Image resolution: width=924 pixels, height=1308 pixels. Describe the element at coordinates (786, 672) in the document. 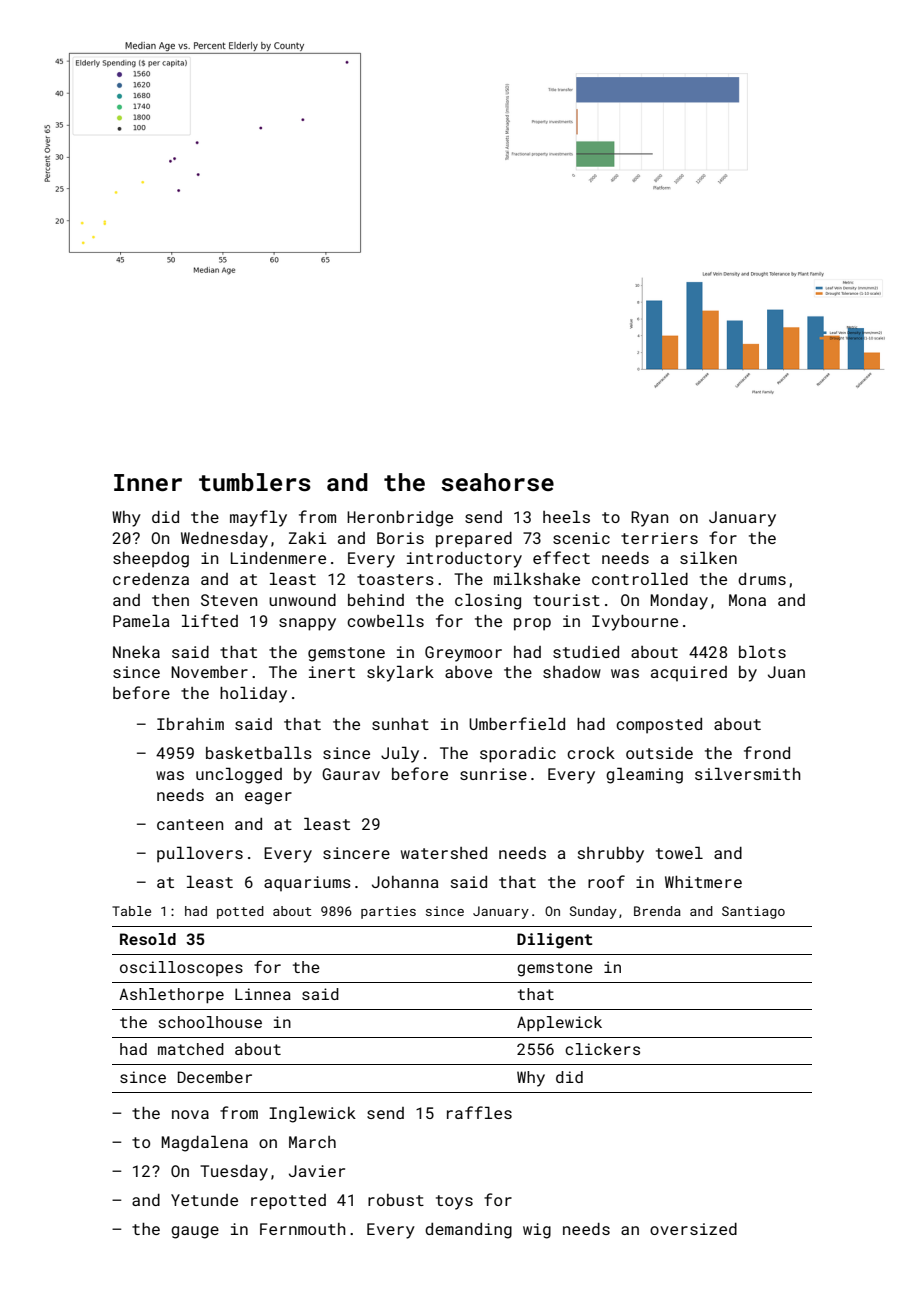

I see `Juan` at that location.
